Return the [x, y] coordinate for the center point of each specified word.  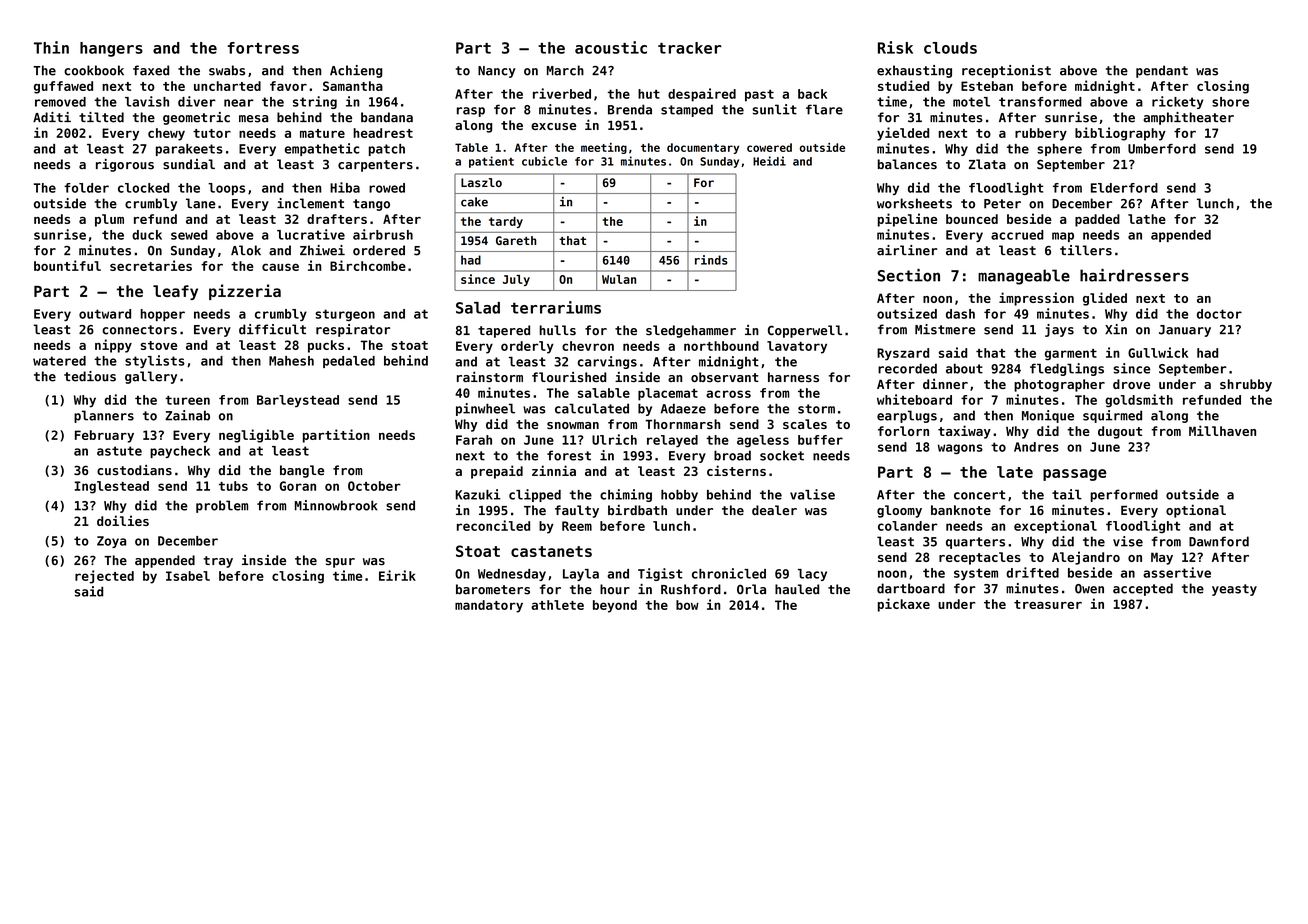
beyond [615, 606]
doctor [1219, 314]
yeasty [1234, 590]
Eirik [397, 575]
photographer [1059, 385]
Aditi [52, 117]
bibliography [1120, 134]
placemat [668, 394]
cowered [769, 147]
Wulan [619, 279]
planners [104, 416]
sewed [189, 235]
